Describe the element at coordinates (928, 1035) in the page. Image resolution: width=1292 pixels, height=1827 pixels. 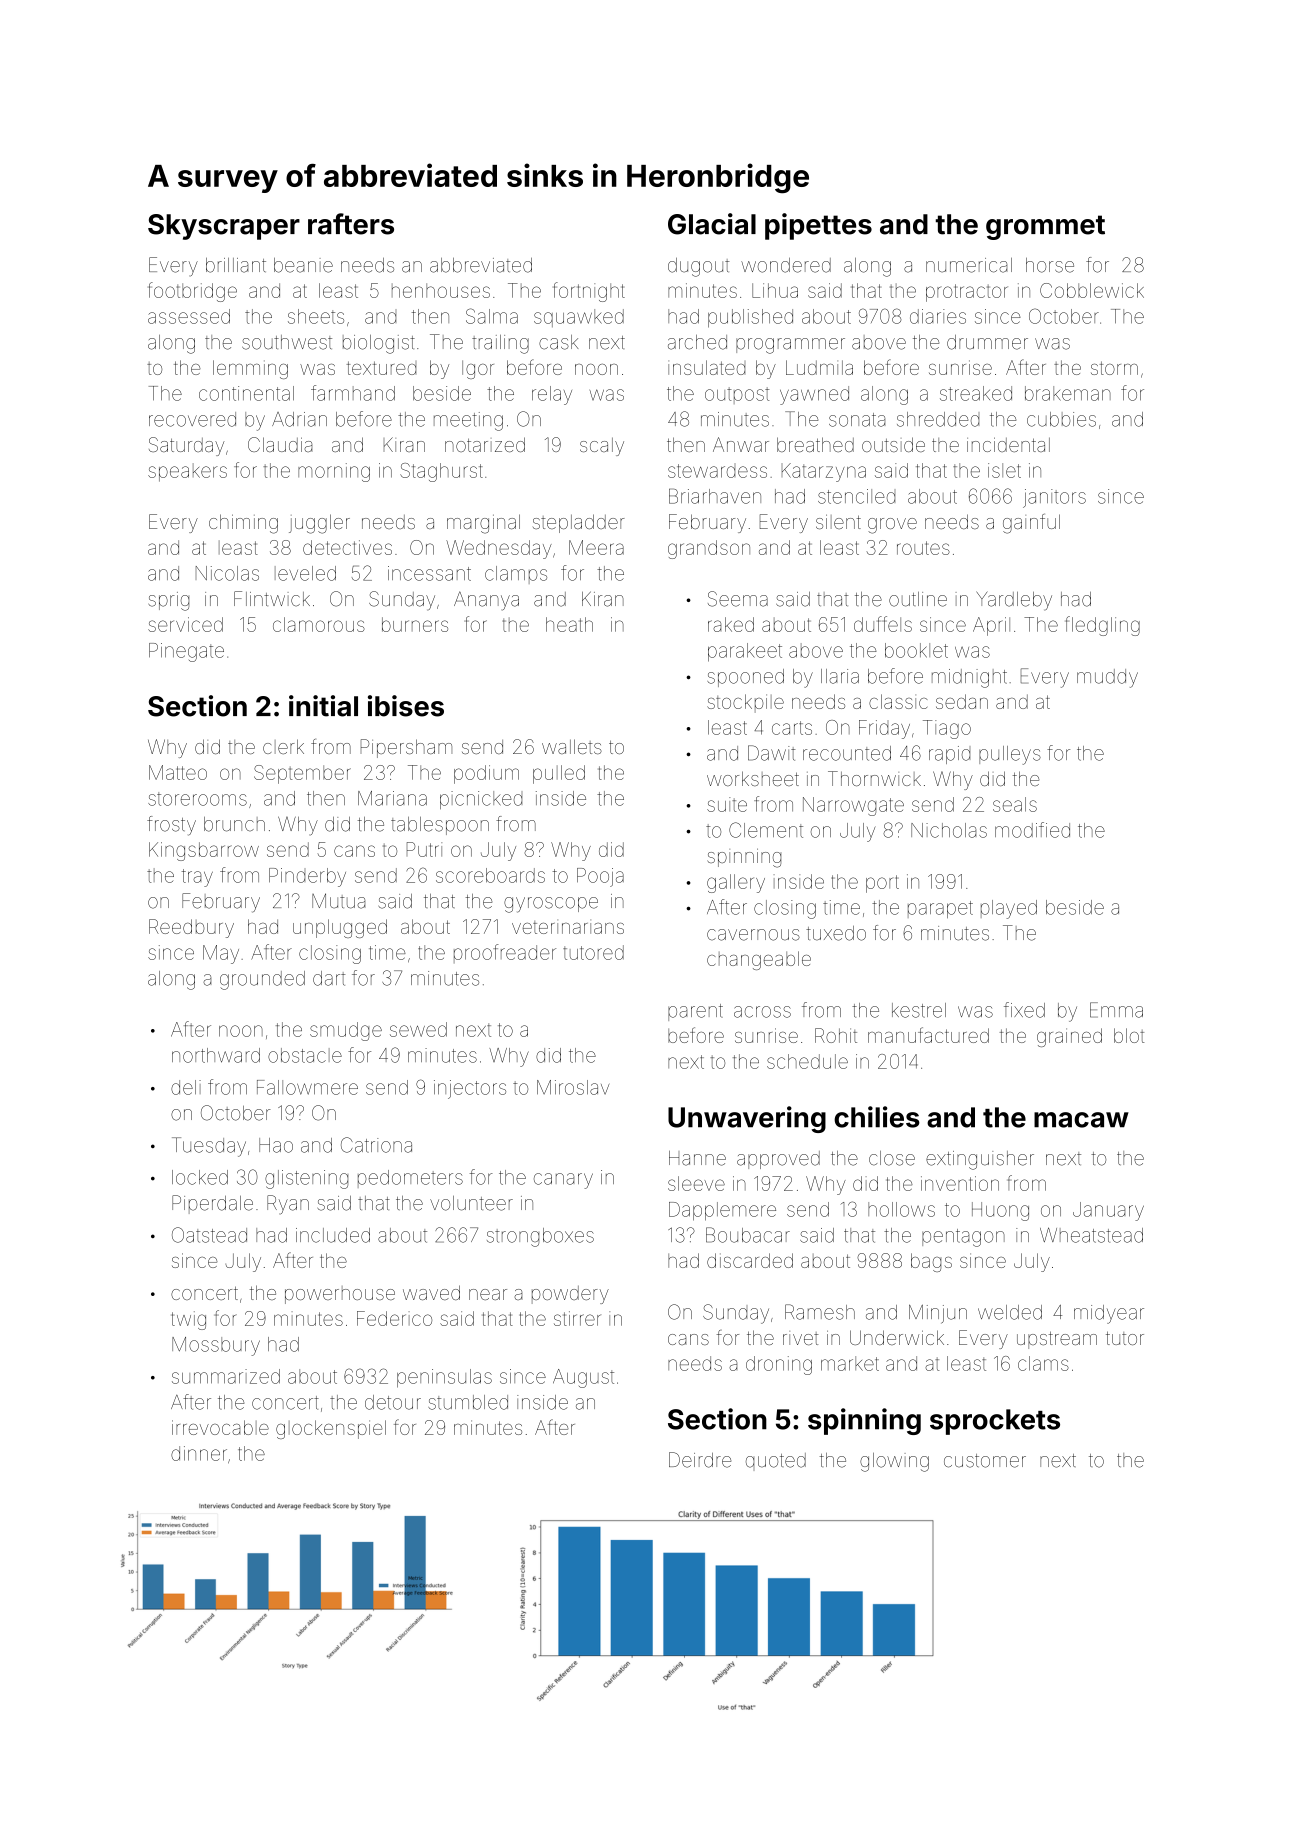
I see `manufactured` at that location.
